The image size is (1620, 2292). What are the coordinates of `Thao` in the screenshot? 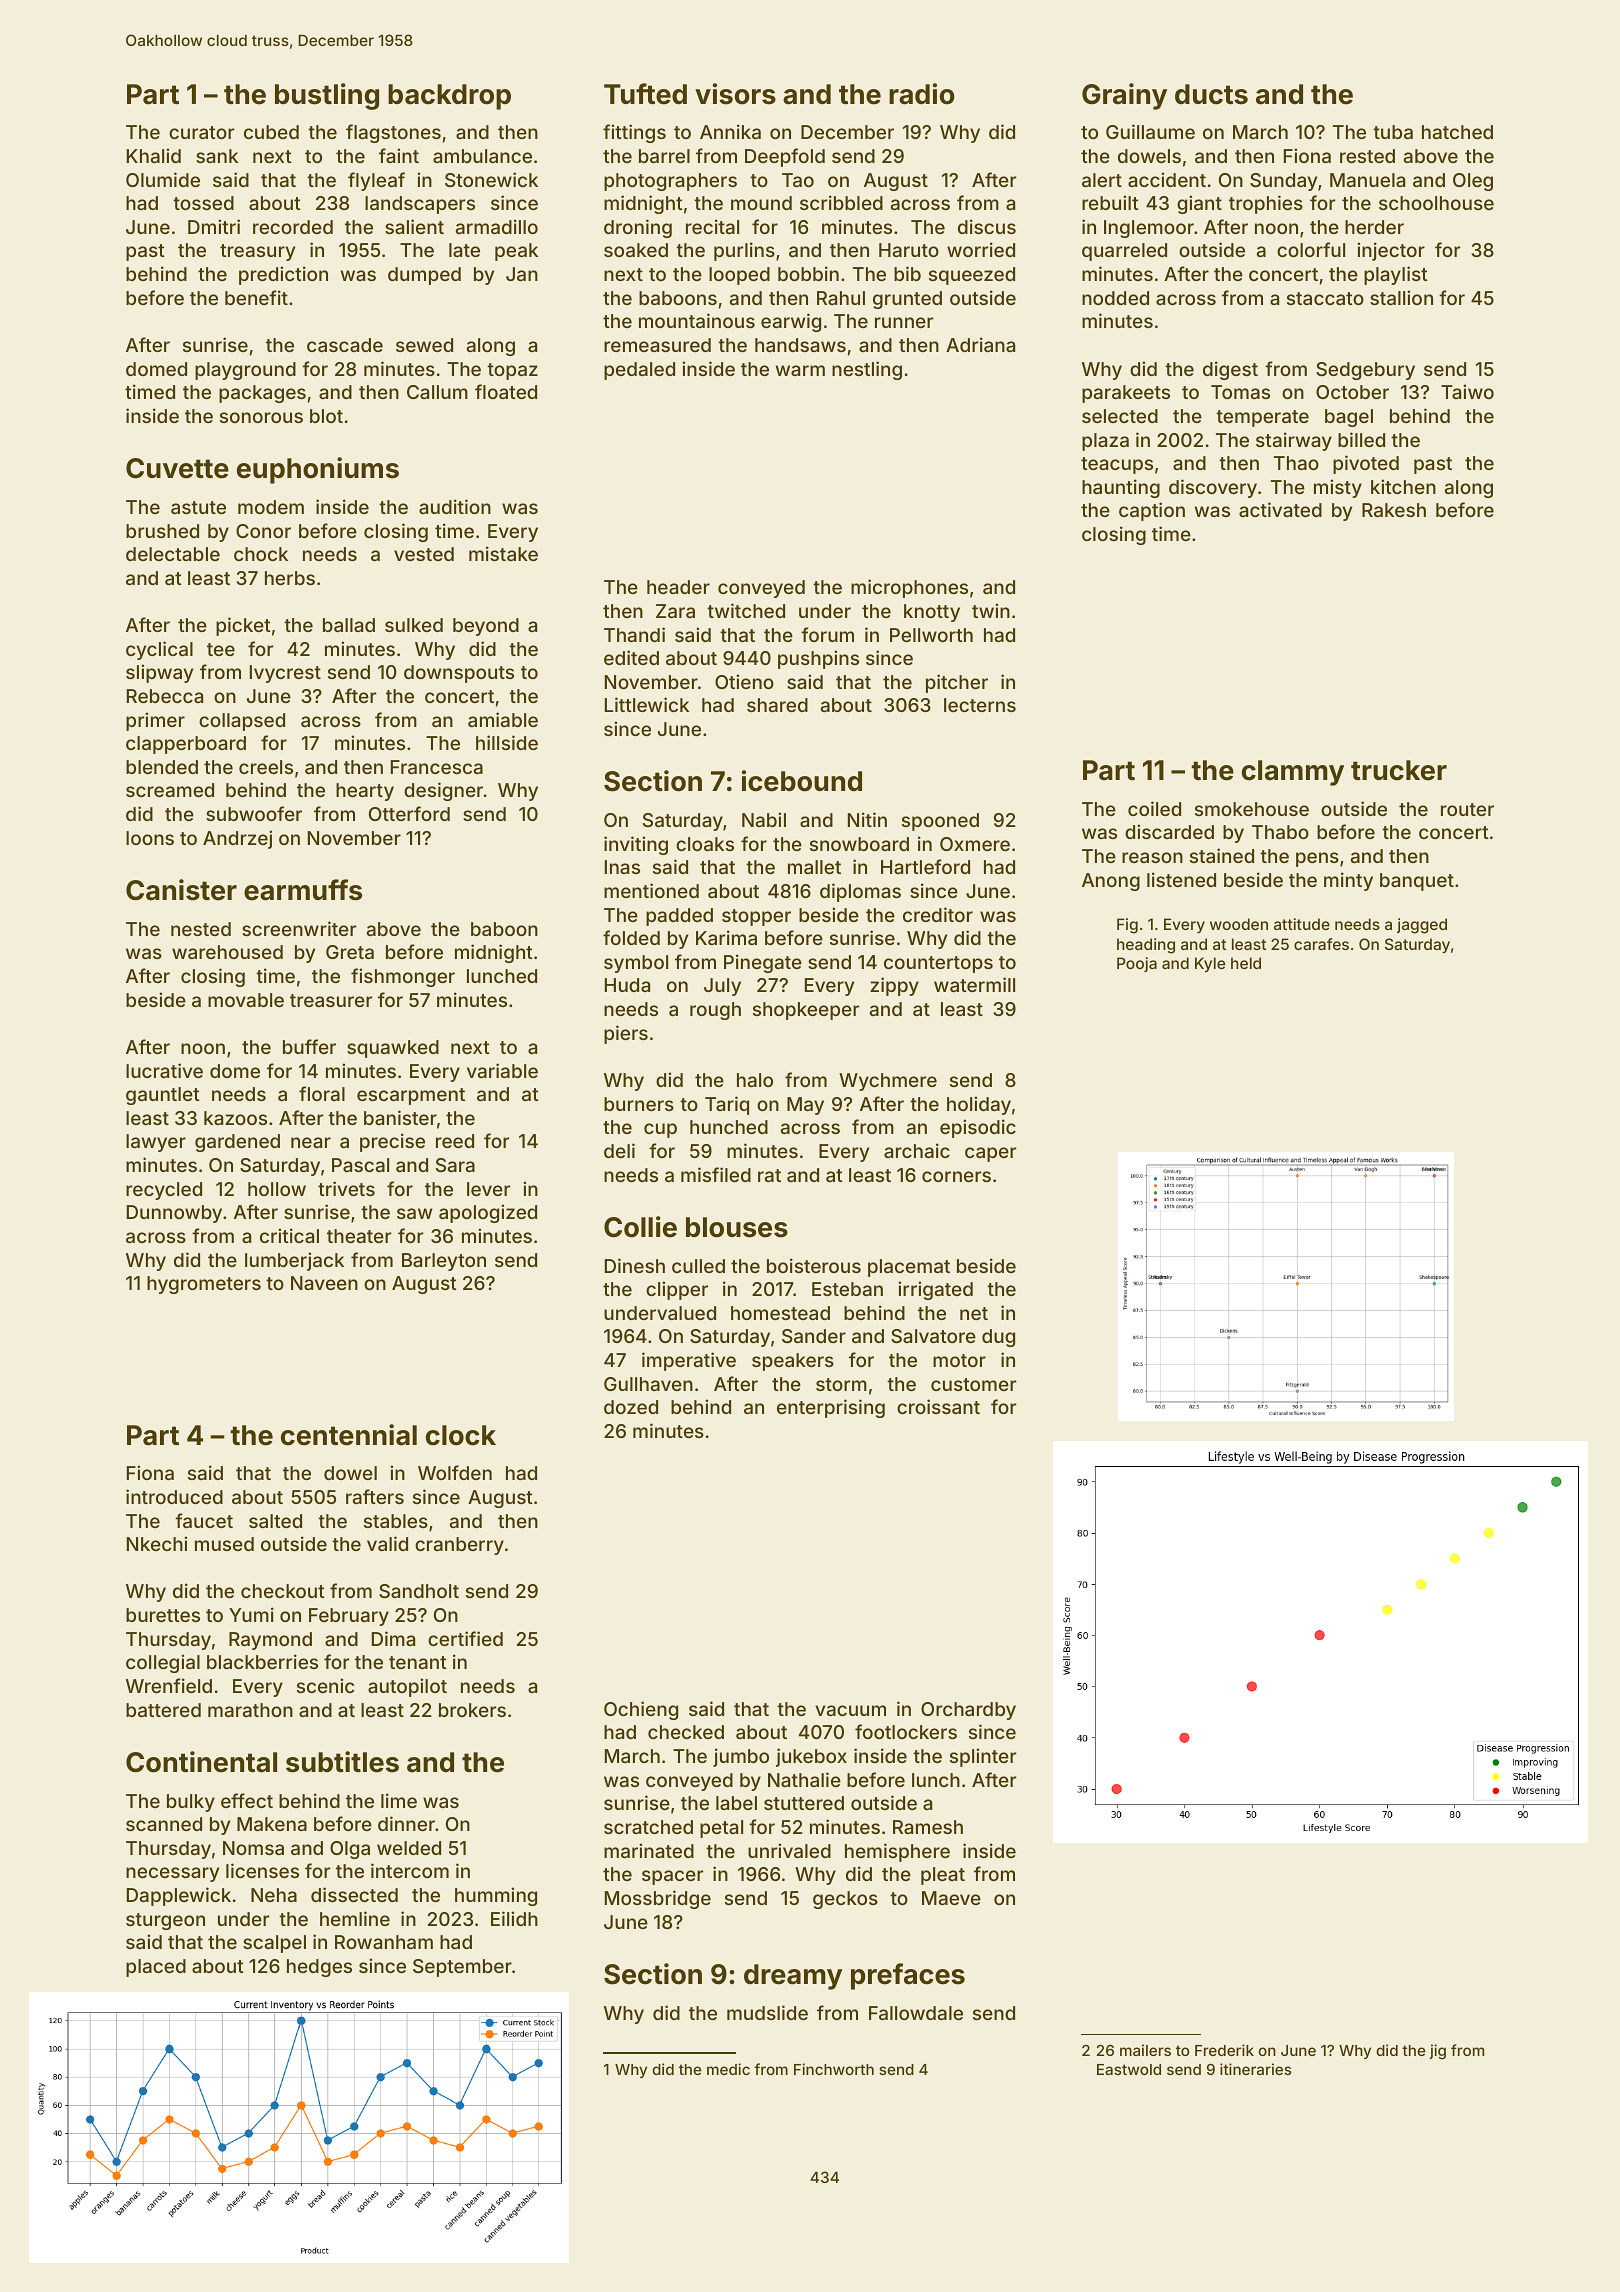 It's located at (1296, 463).
